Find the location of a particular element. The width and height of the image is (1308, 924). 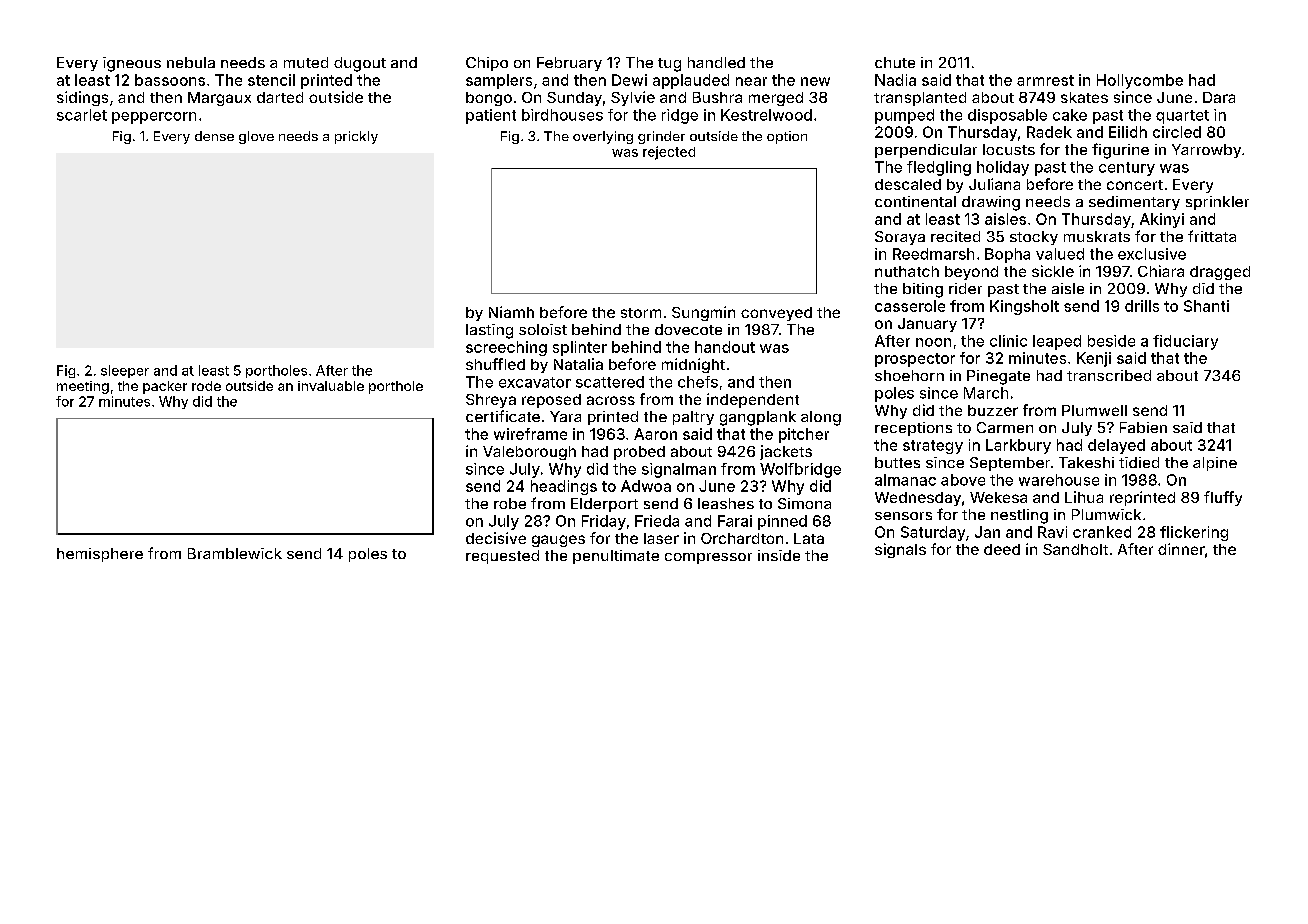

Akinyi is located at coordinates (1162, 220).
